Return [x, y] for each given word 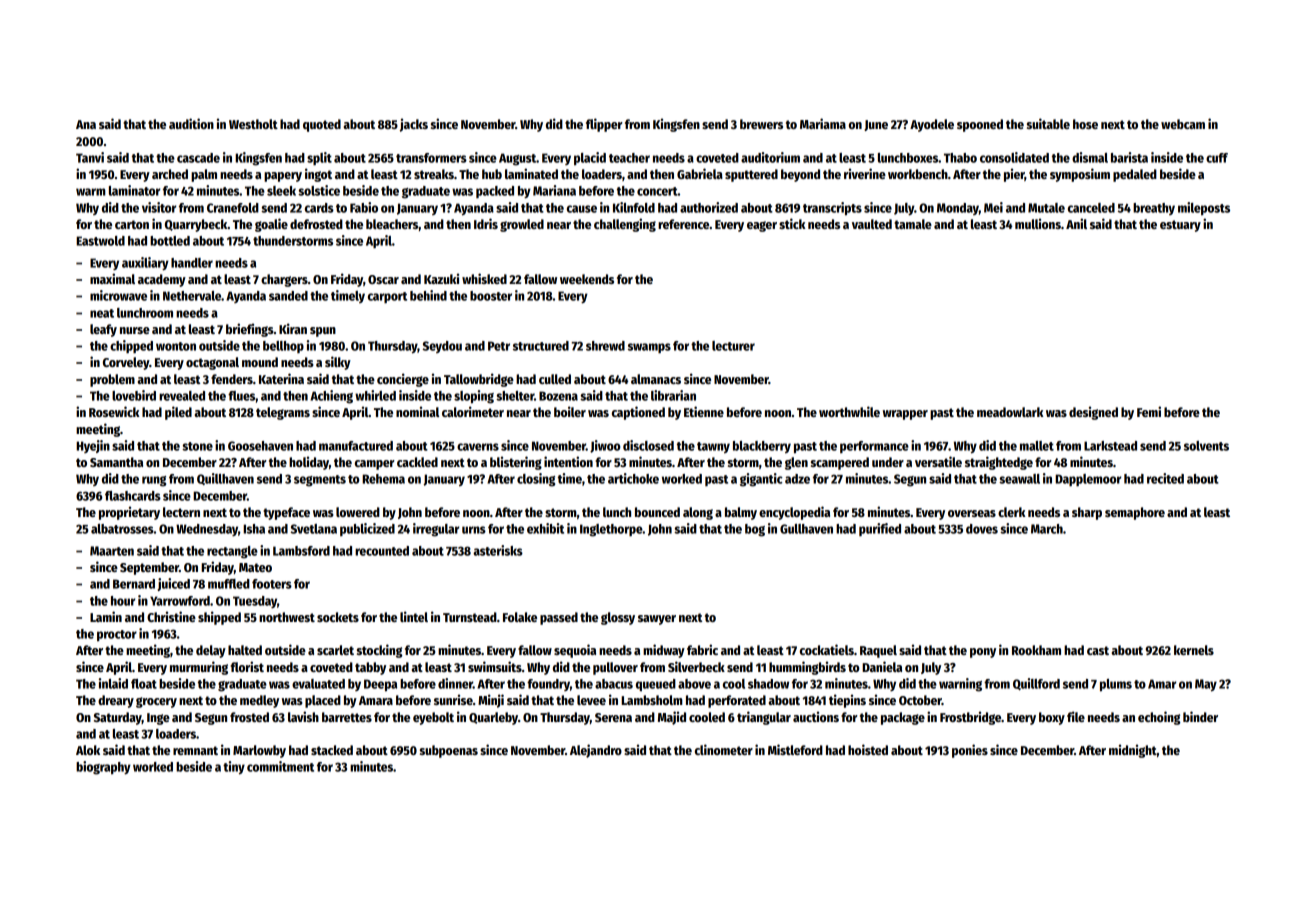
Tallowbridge [479, 380]
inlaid [113, 683]
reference [683, 224]
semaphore [1135, 513]
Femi [1149, 411]
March [1047, 529]
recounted [382, 551]
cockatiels [827, 649]
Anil [1076, 223]
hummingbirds [807, 668]
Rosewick [114, 411]
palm [204, 175]
